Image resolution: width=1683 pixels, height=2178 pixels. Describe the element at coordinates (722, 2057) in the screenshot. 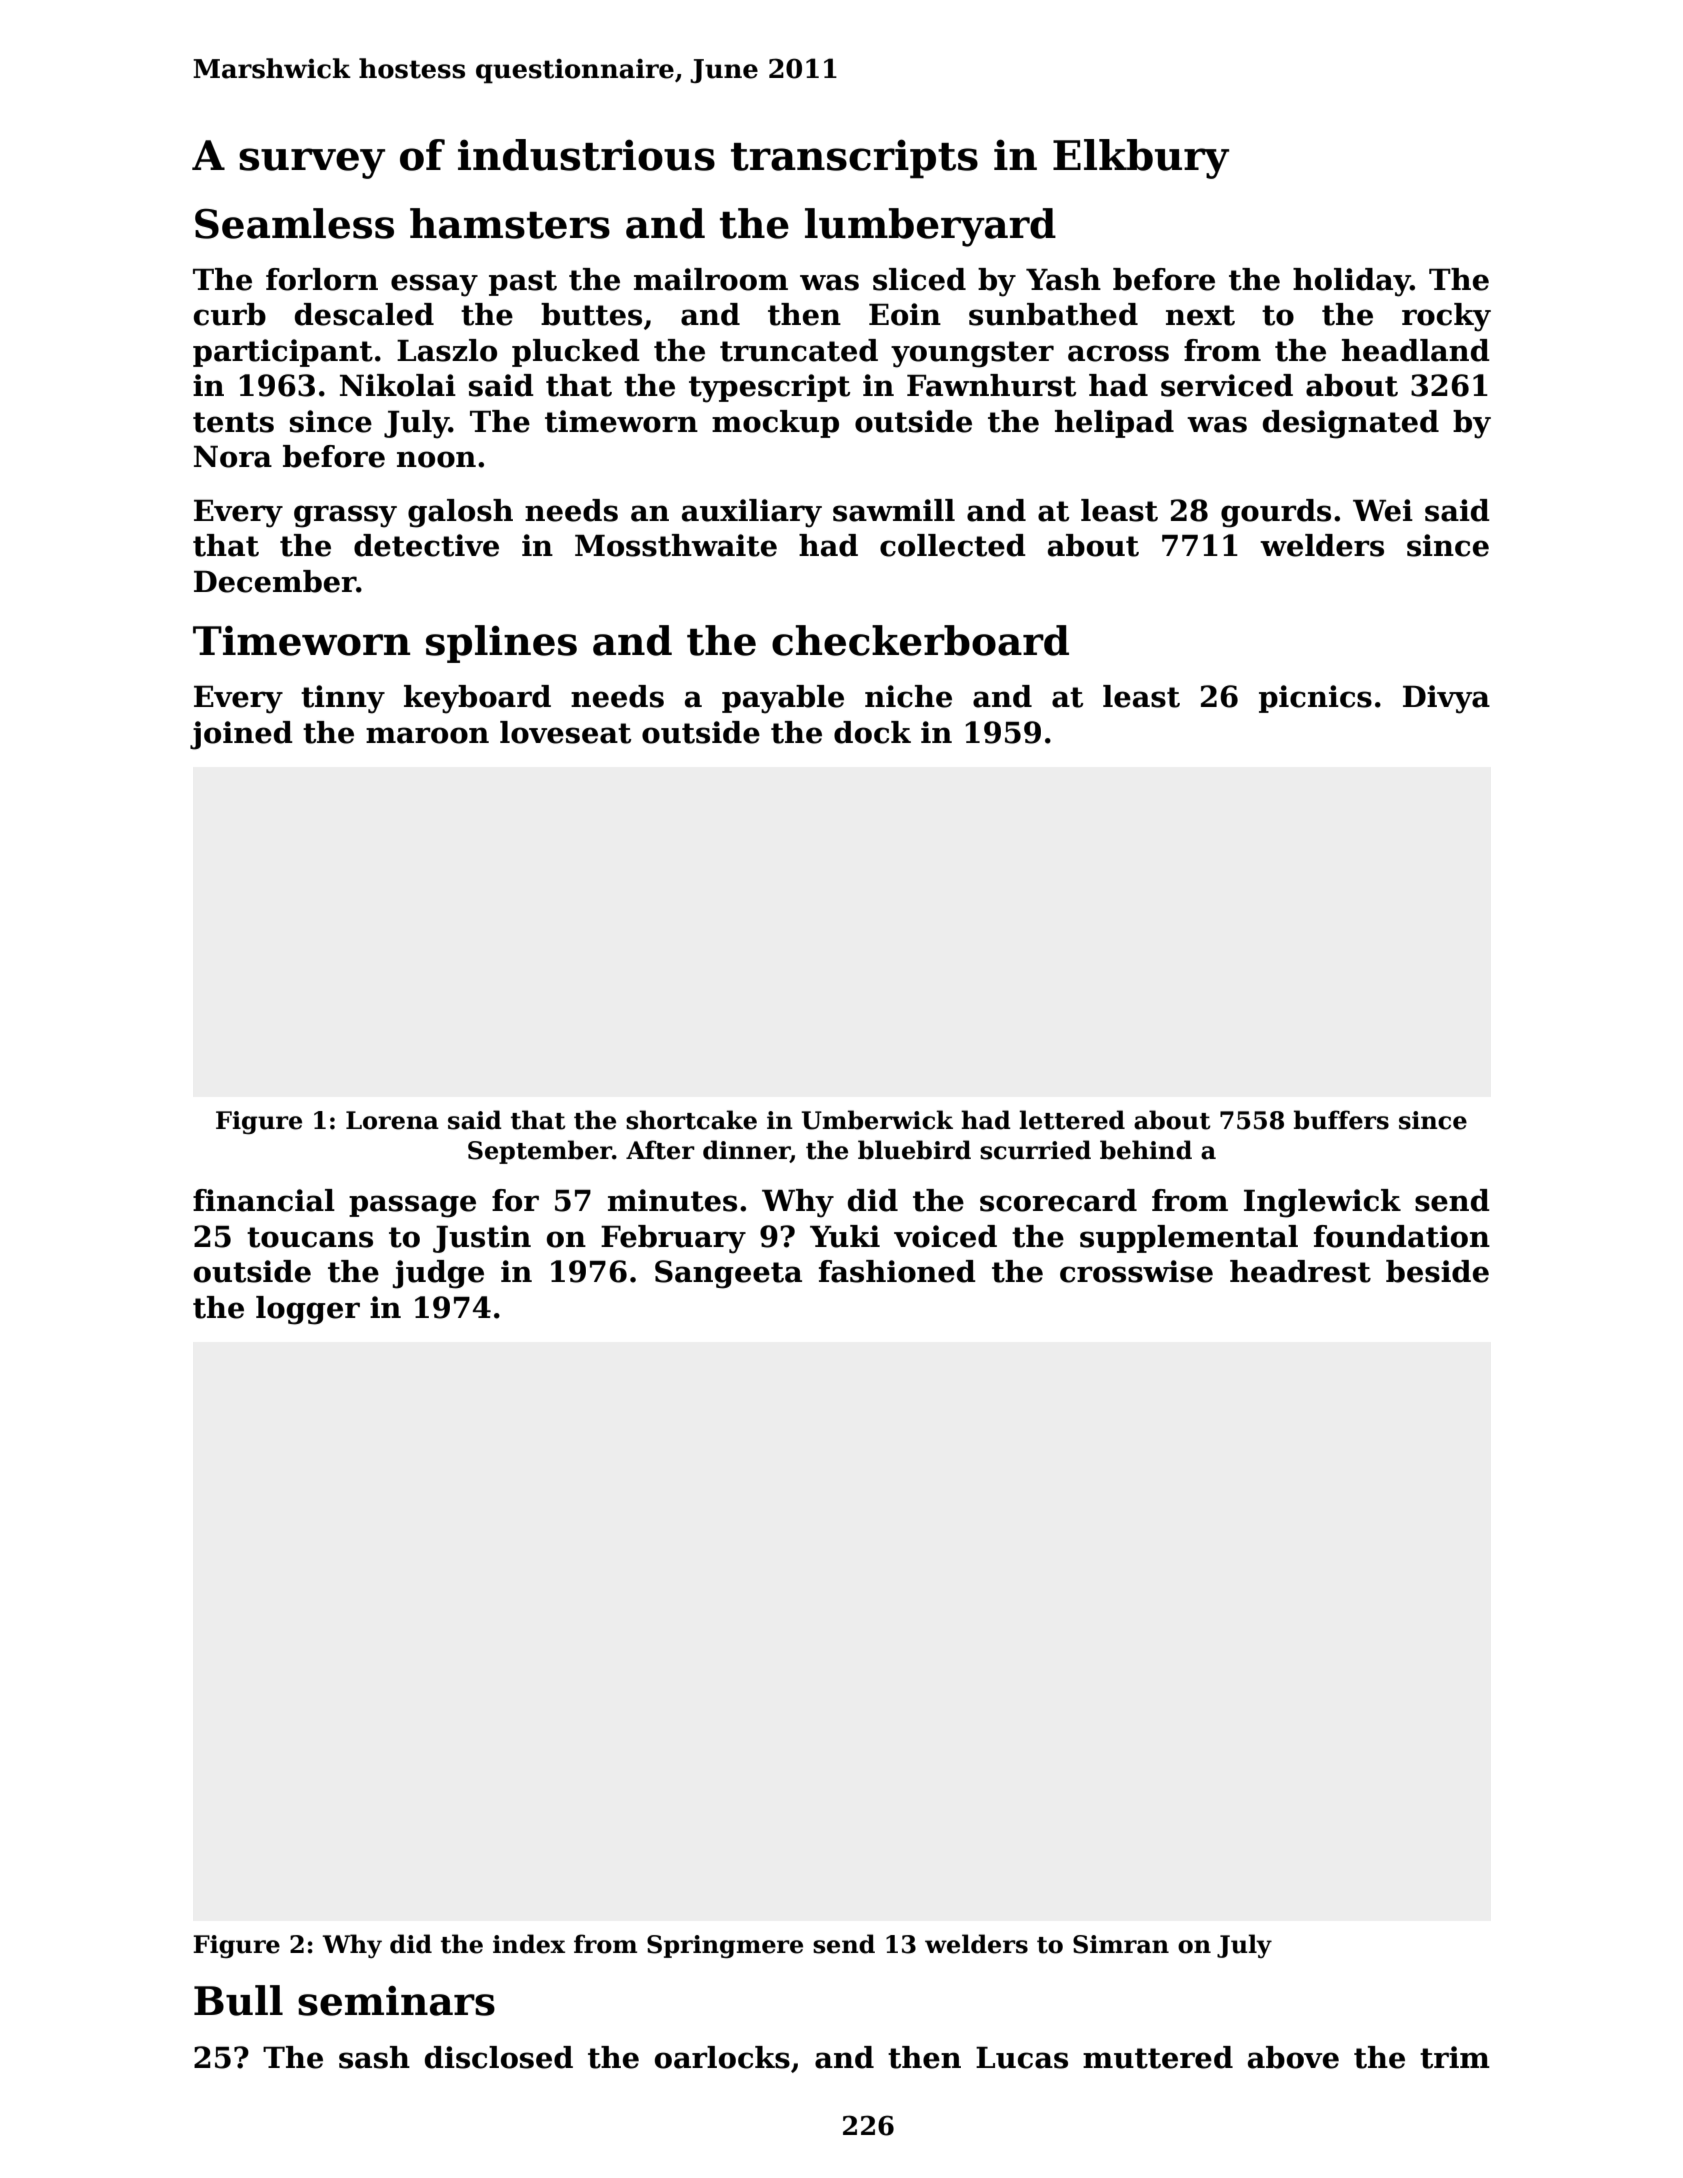

I see `oarlocks` at that location.
